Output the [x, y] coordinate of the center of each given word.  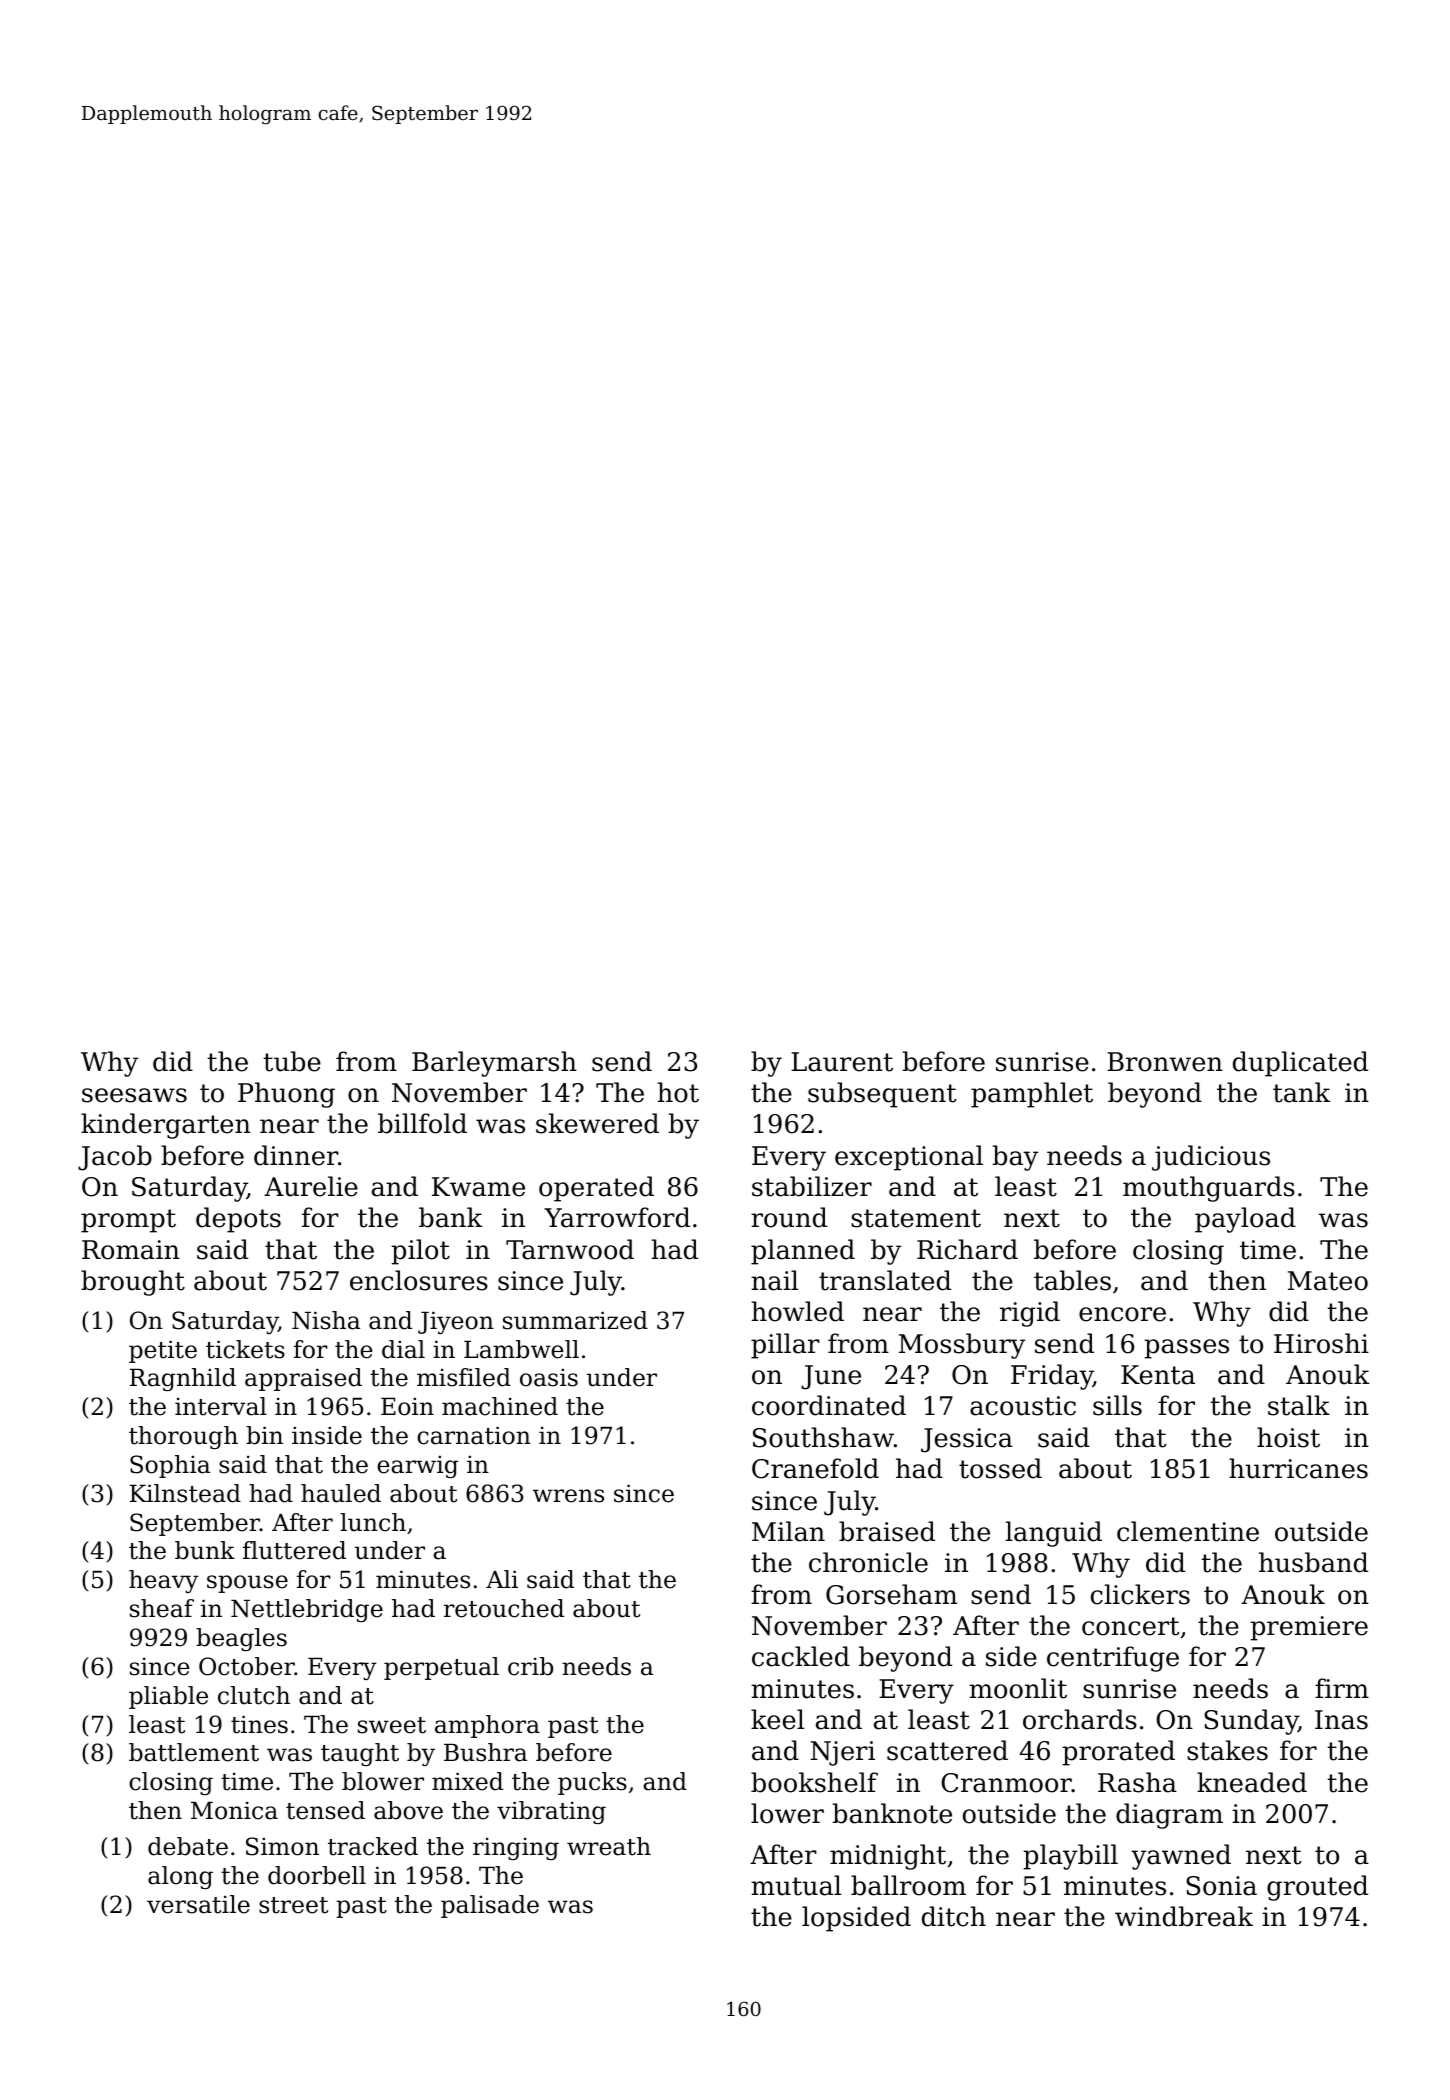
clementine [1188, 1531]
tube [292, 1061]
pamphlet [1032, 1095]
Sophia [170, 1466]
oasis [549, 1377]
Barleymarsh [494, 1064]
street [293, 1905]
